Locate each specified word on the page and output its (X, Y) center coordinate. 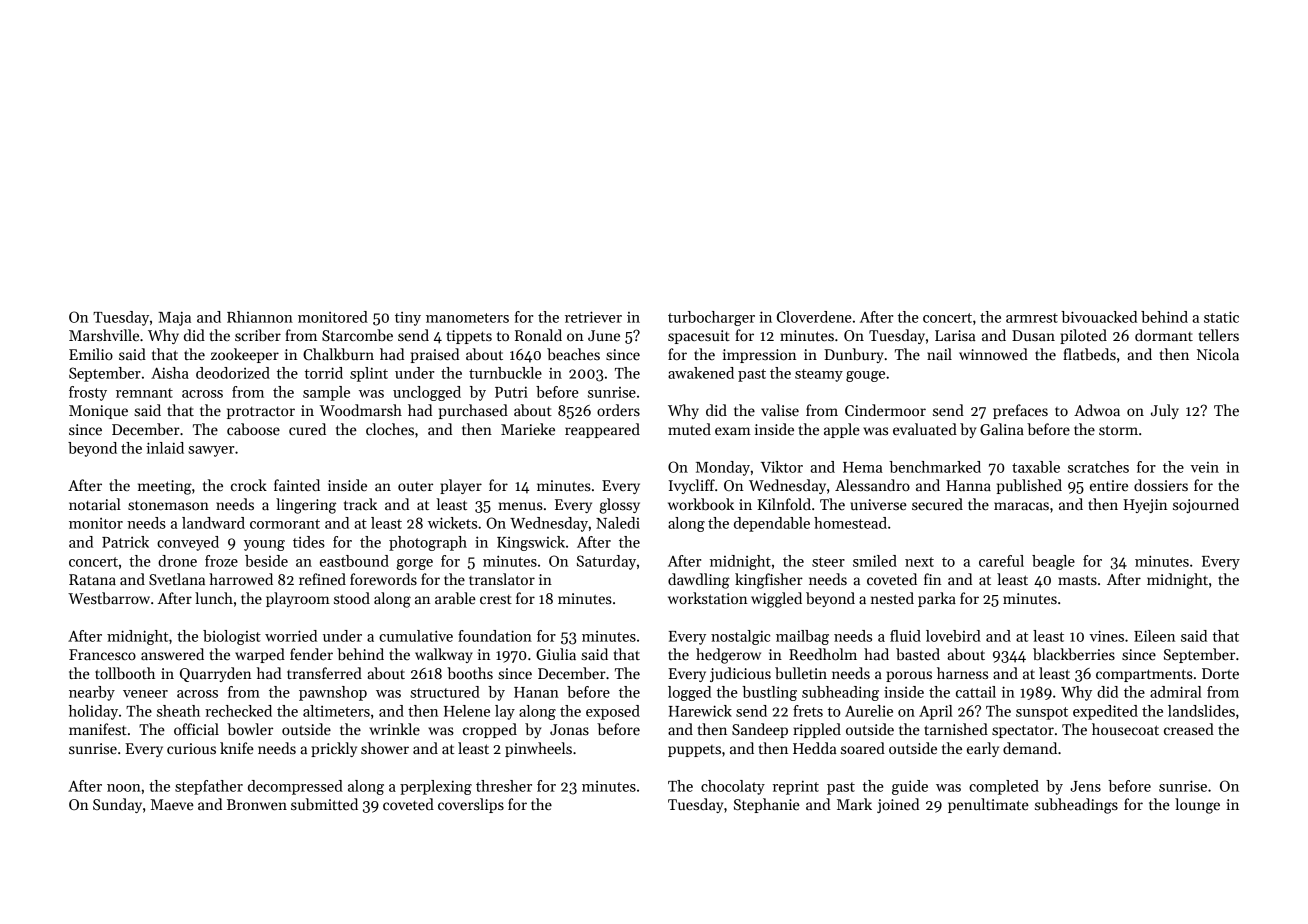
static (1221, 317)
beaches (573, 354)
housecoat (1125, 729)
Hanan (536, 692)
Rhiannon (260, 317)
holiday (93, 712)
